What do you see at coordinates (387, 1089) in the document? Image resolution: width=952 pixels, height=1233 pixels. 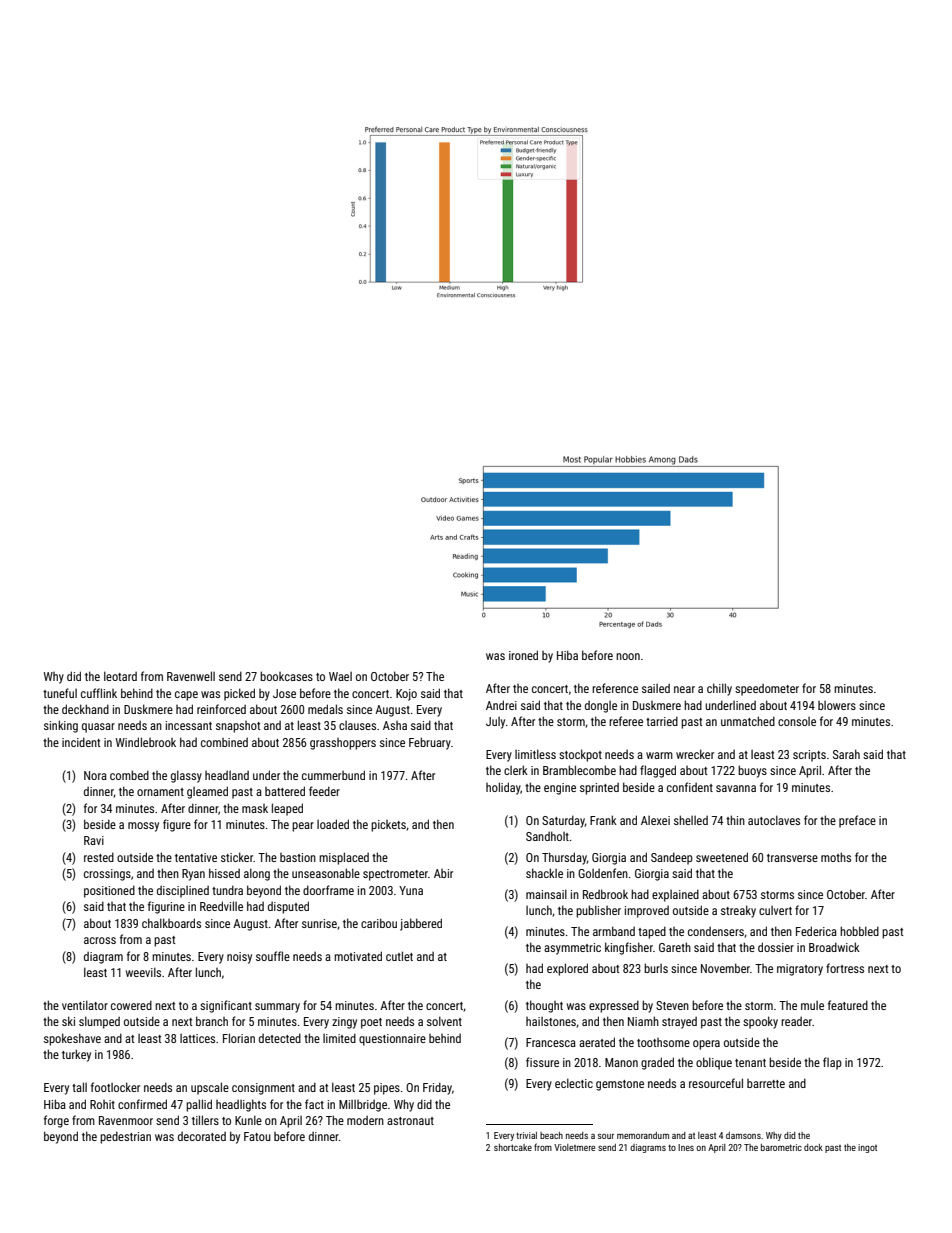 I see `pipes` at bounding box center [387, 1089].
